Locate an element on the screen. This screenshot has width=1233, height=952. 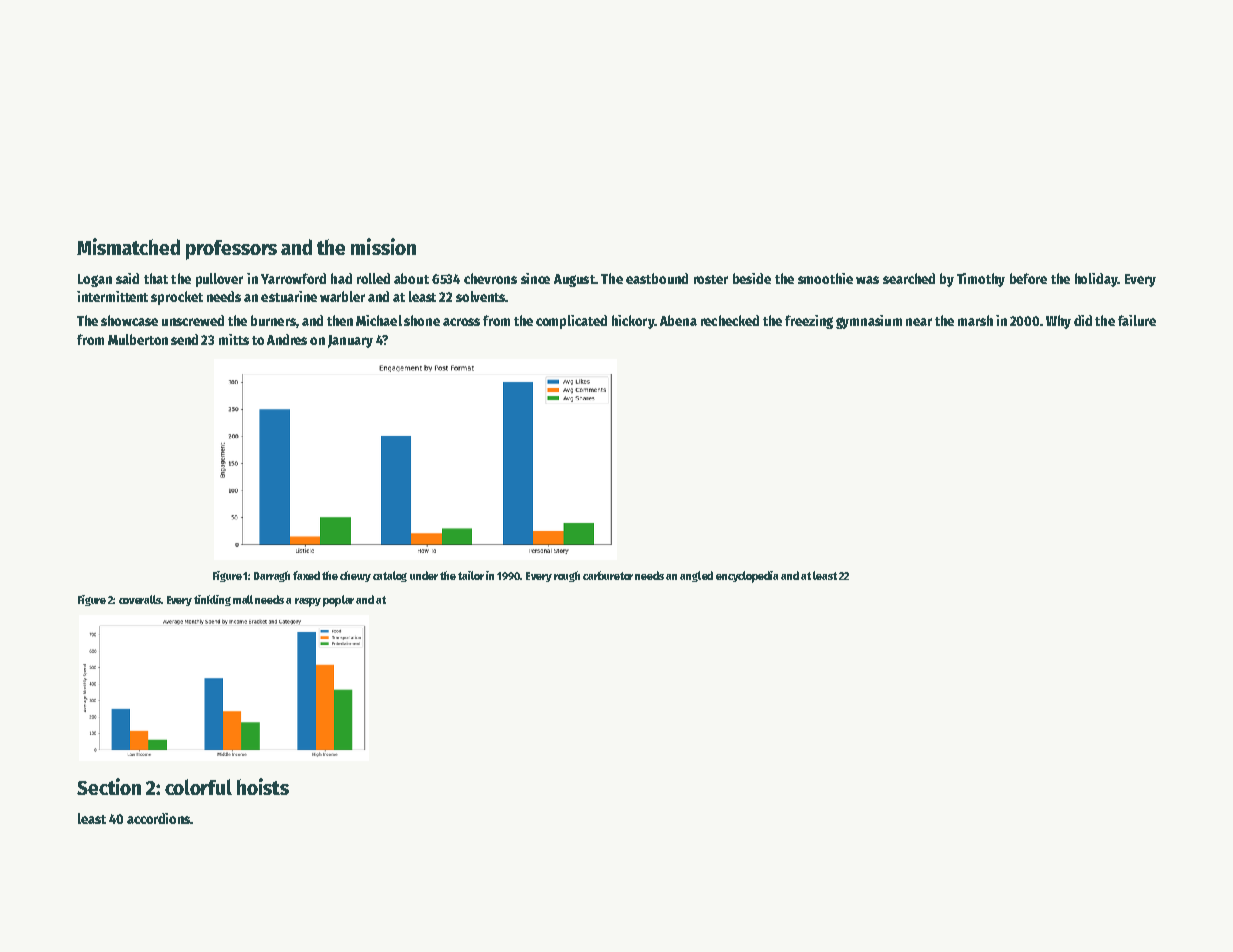
Darragh is located at coordinates (272, 576).
